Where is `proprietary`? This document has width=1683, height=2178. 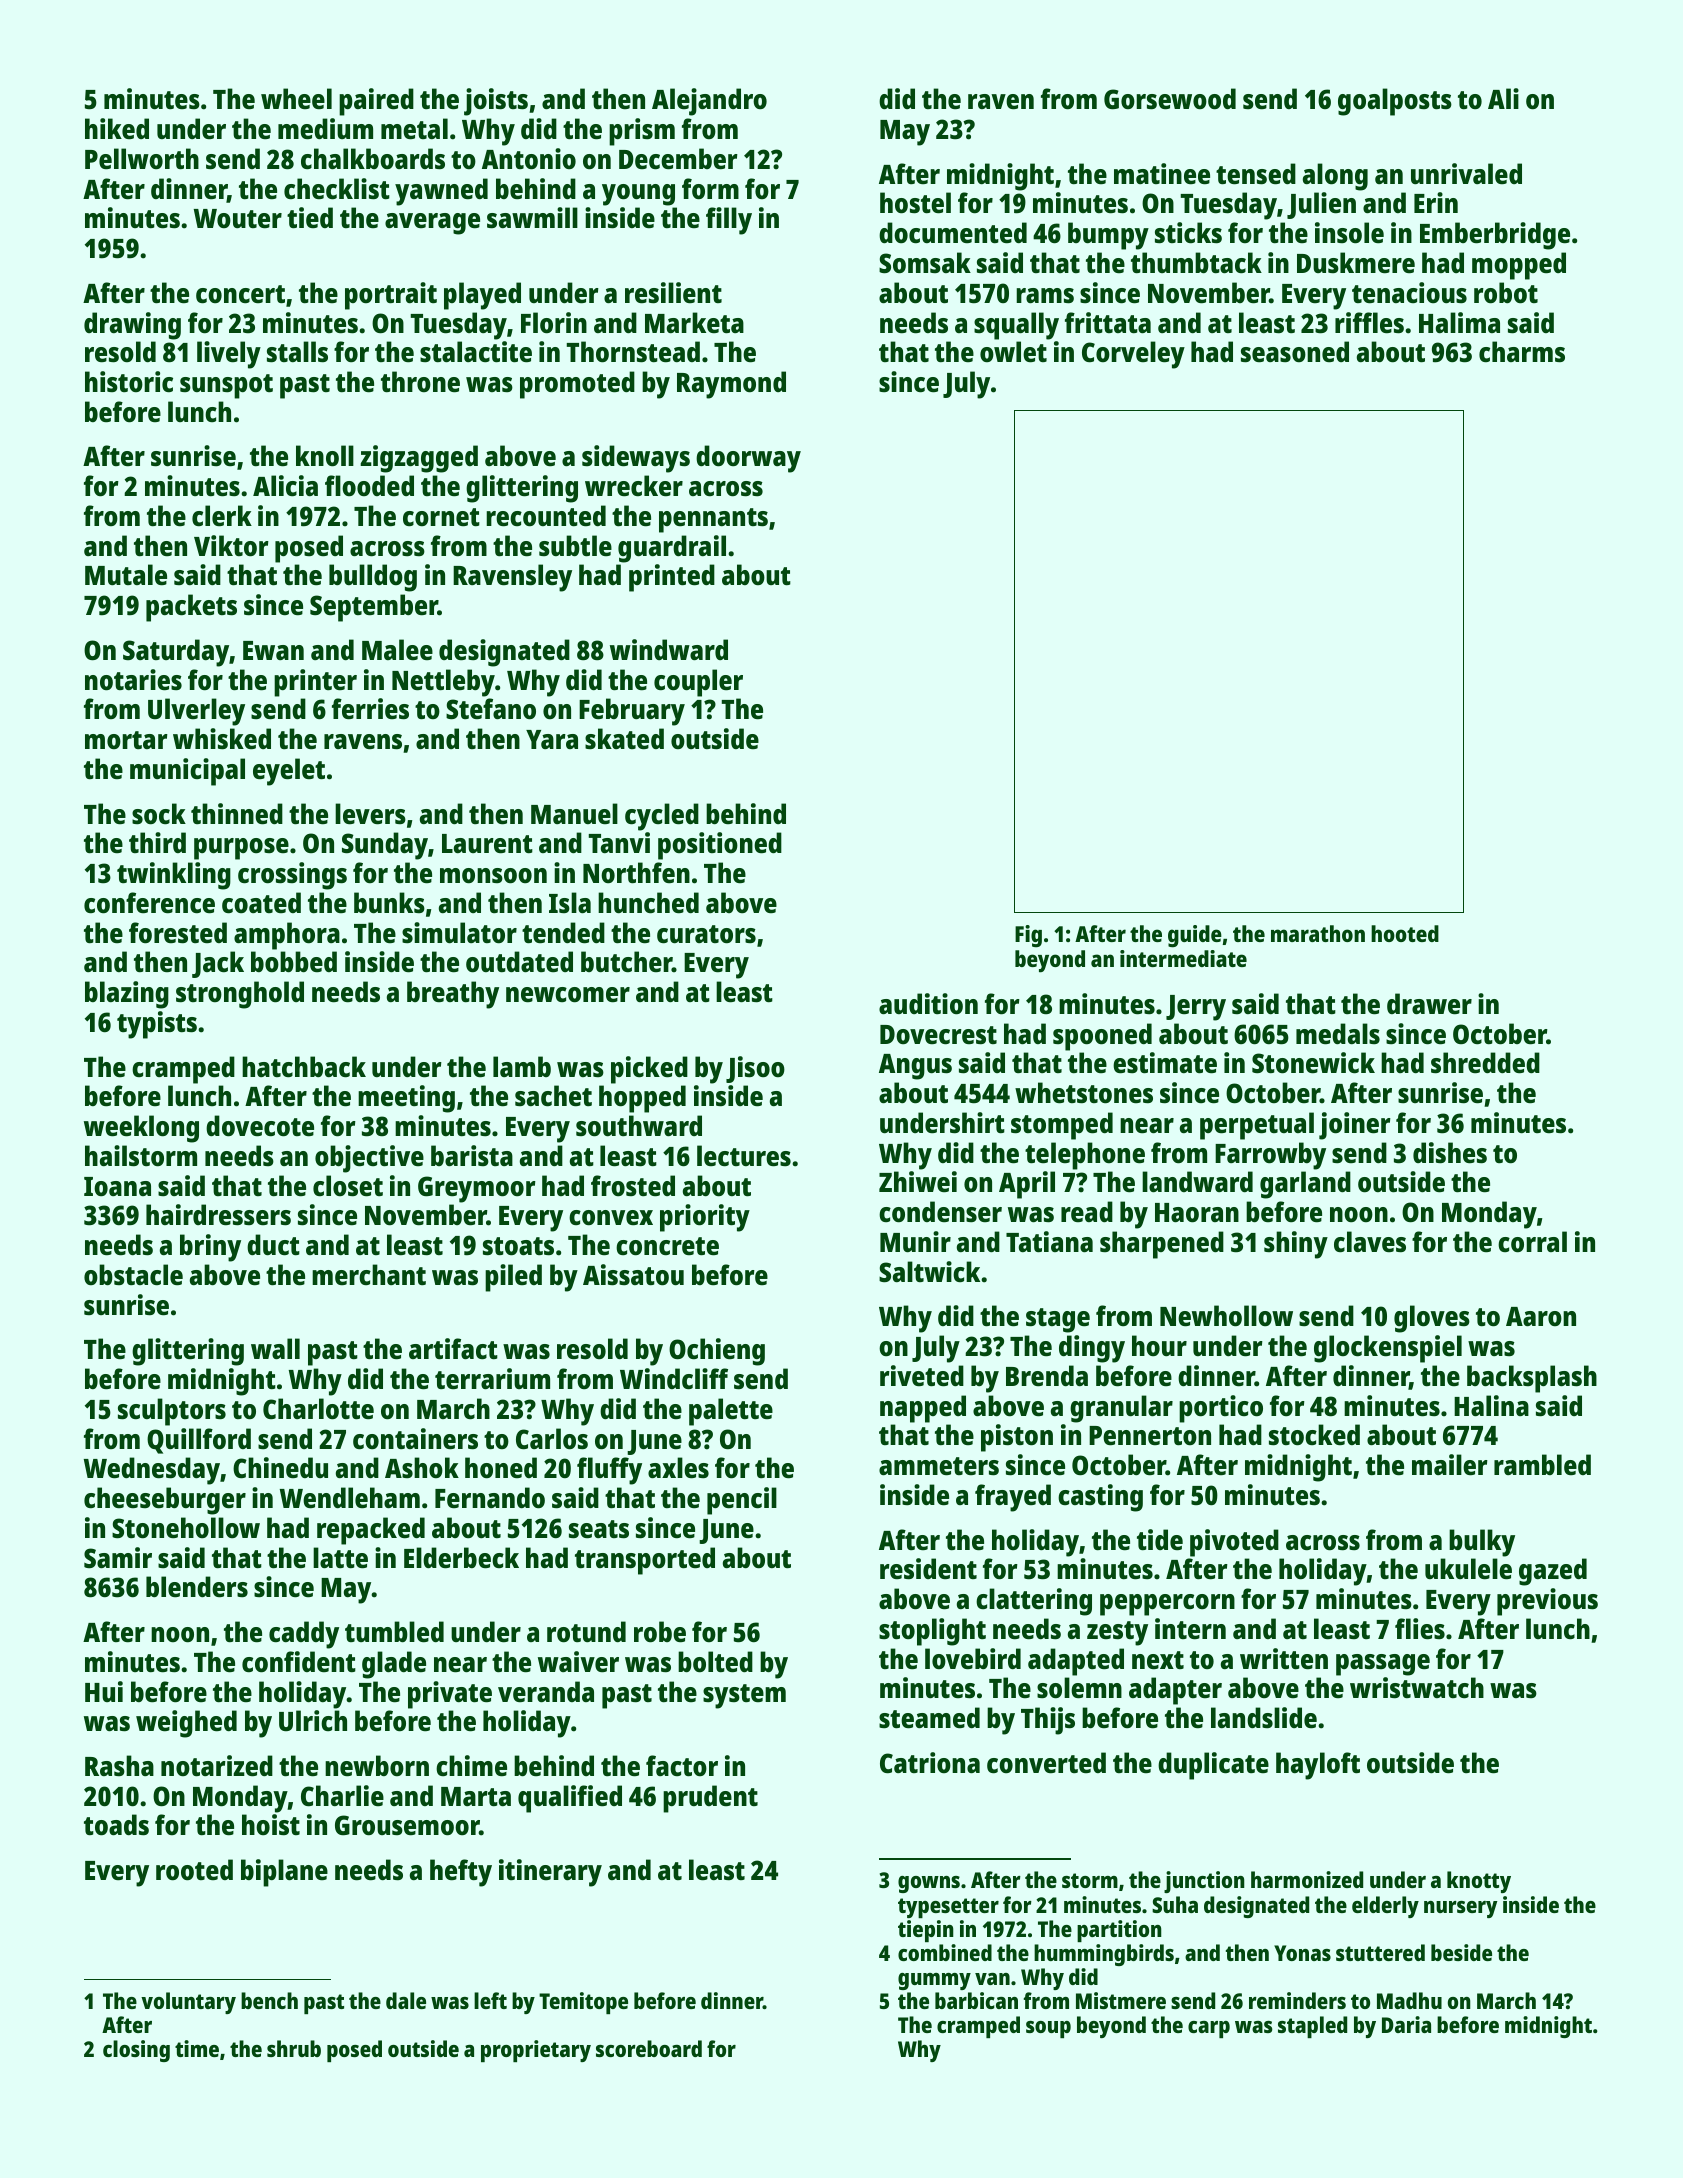 proprietary is located at coordinates (536, 2051).
